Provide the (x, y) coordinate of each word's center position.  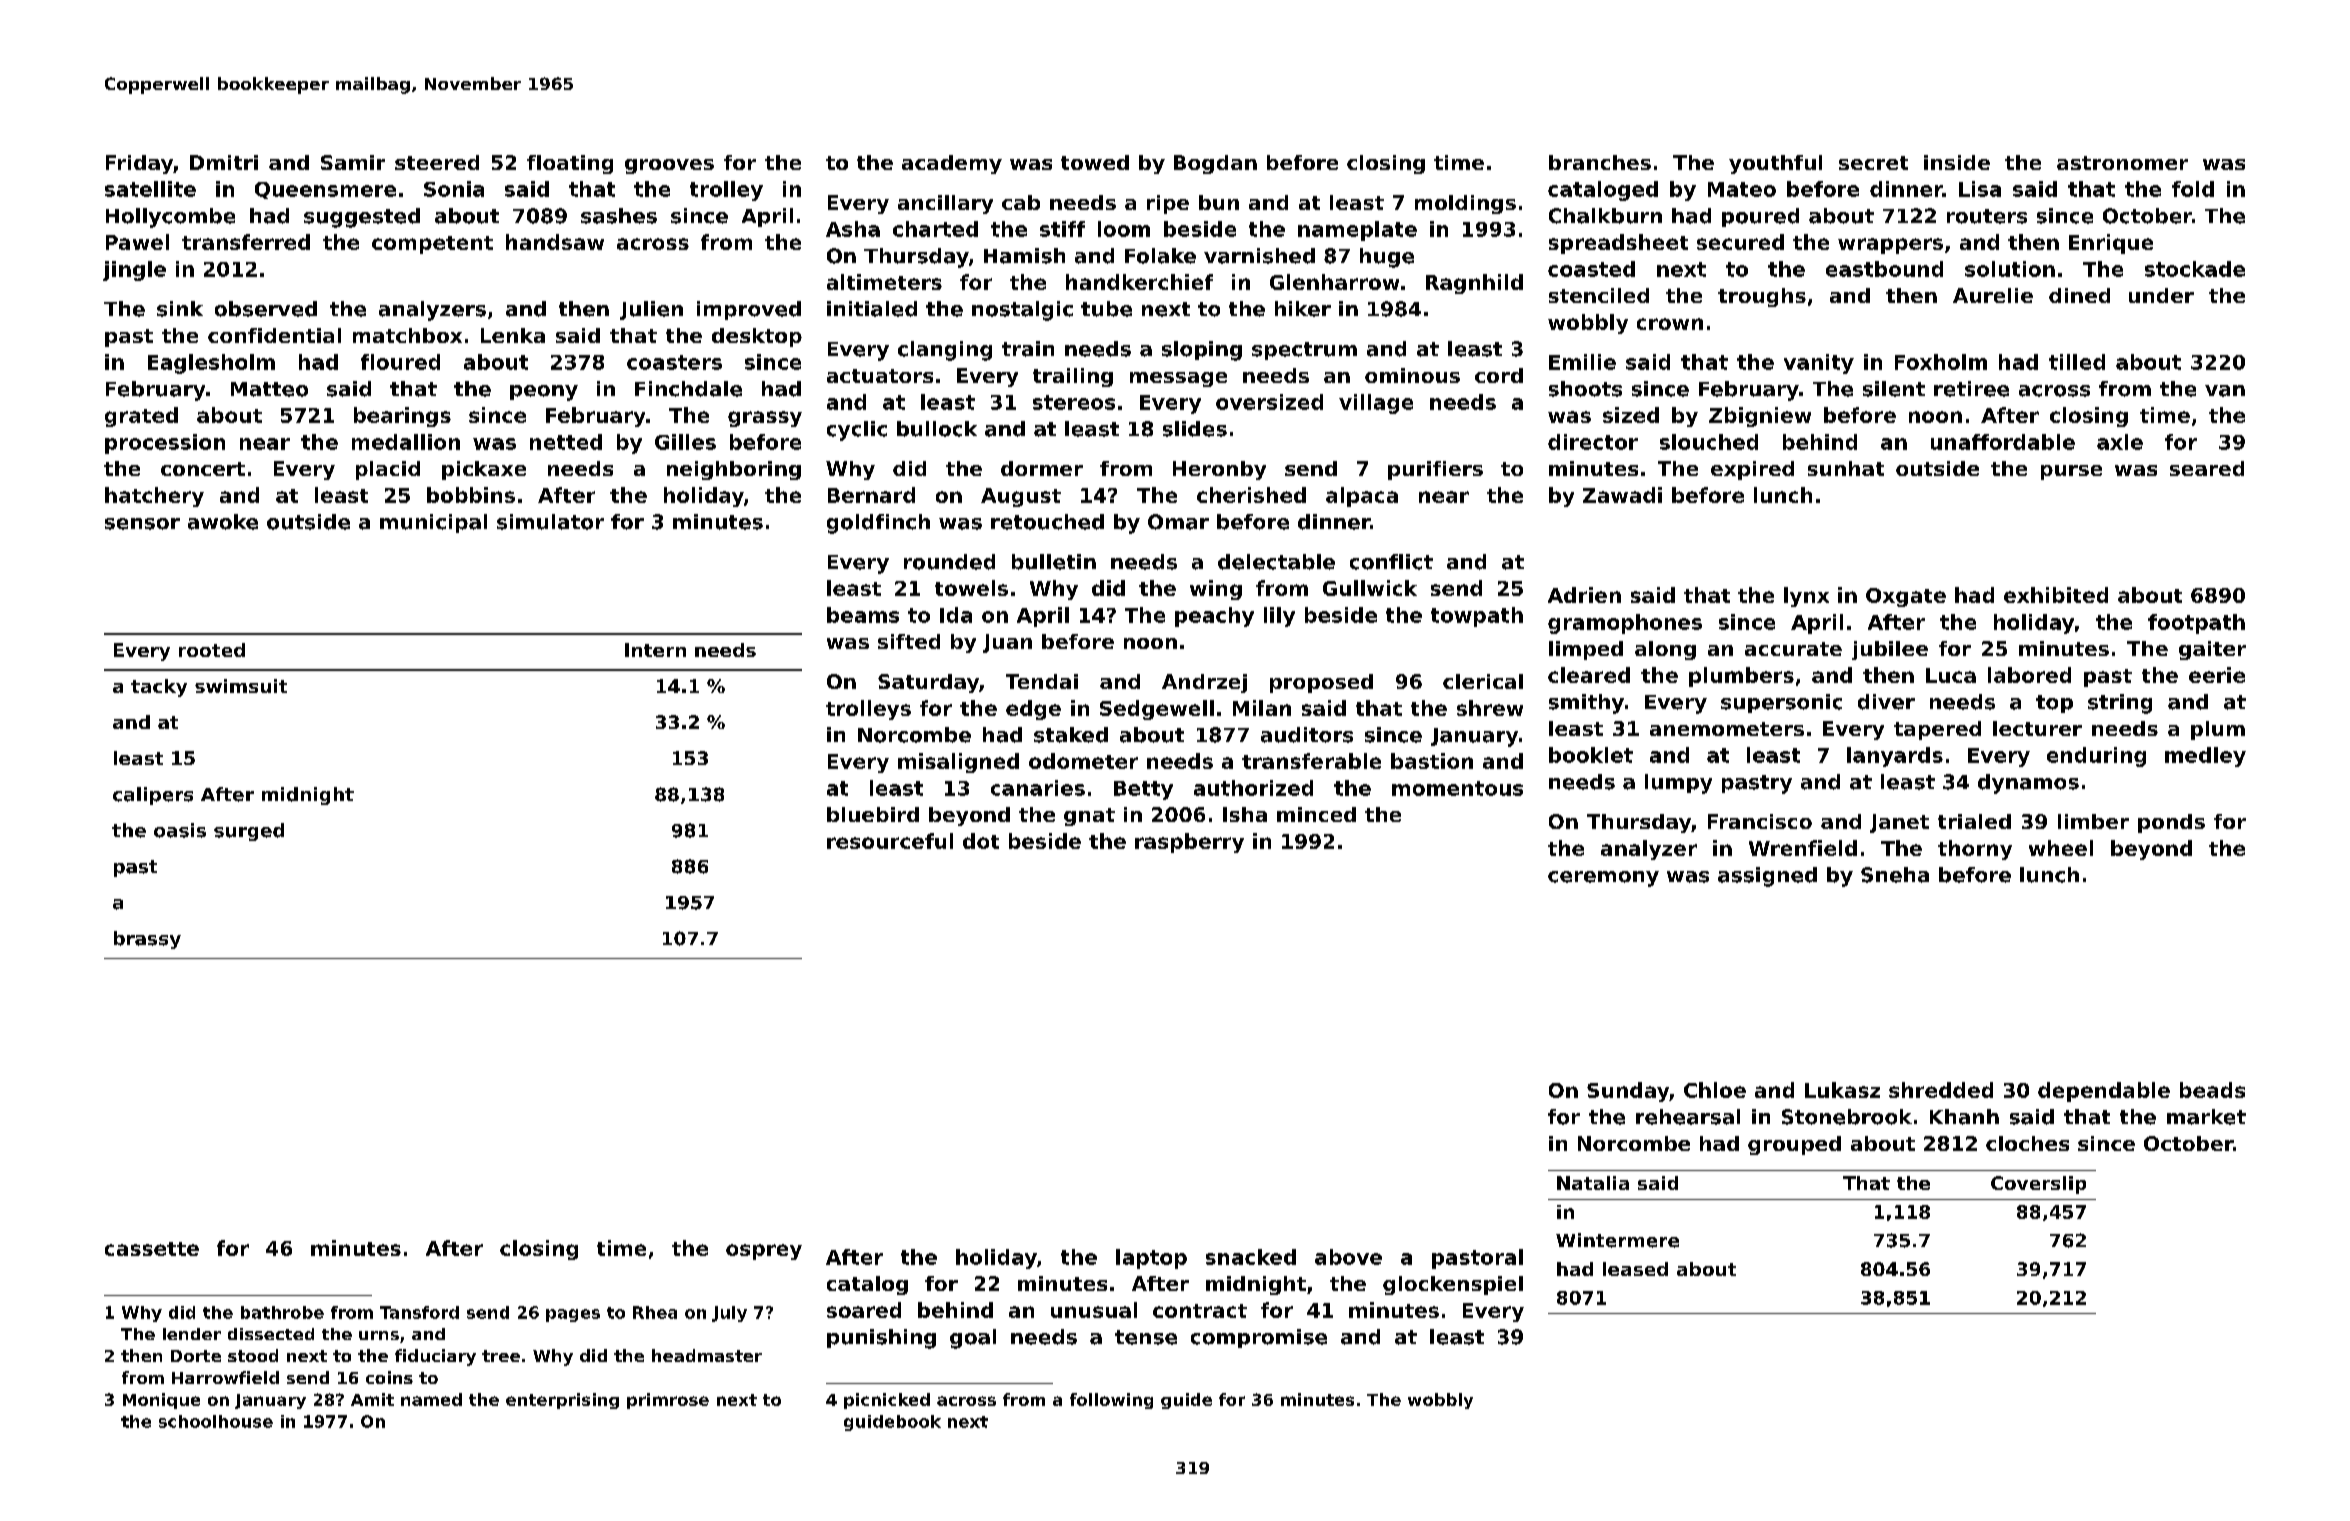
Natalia (1593, 1183)
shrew (1490, 708)
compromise (1259, 1338)
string (2120, 704)
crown (1670, 324)
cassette (152, 1249)
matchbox (407, 335)
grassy (765, 419)
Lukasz (1842, 1090)
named (431, 1399)
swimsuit (241, 686)
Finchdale (688, 389)
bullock (937, 429)
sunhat (1846, 468)
